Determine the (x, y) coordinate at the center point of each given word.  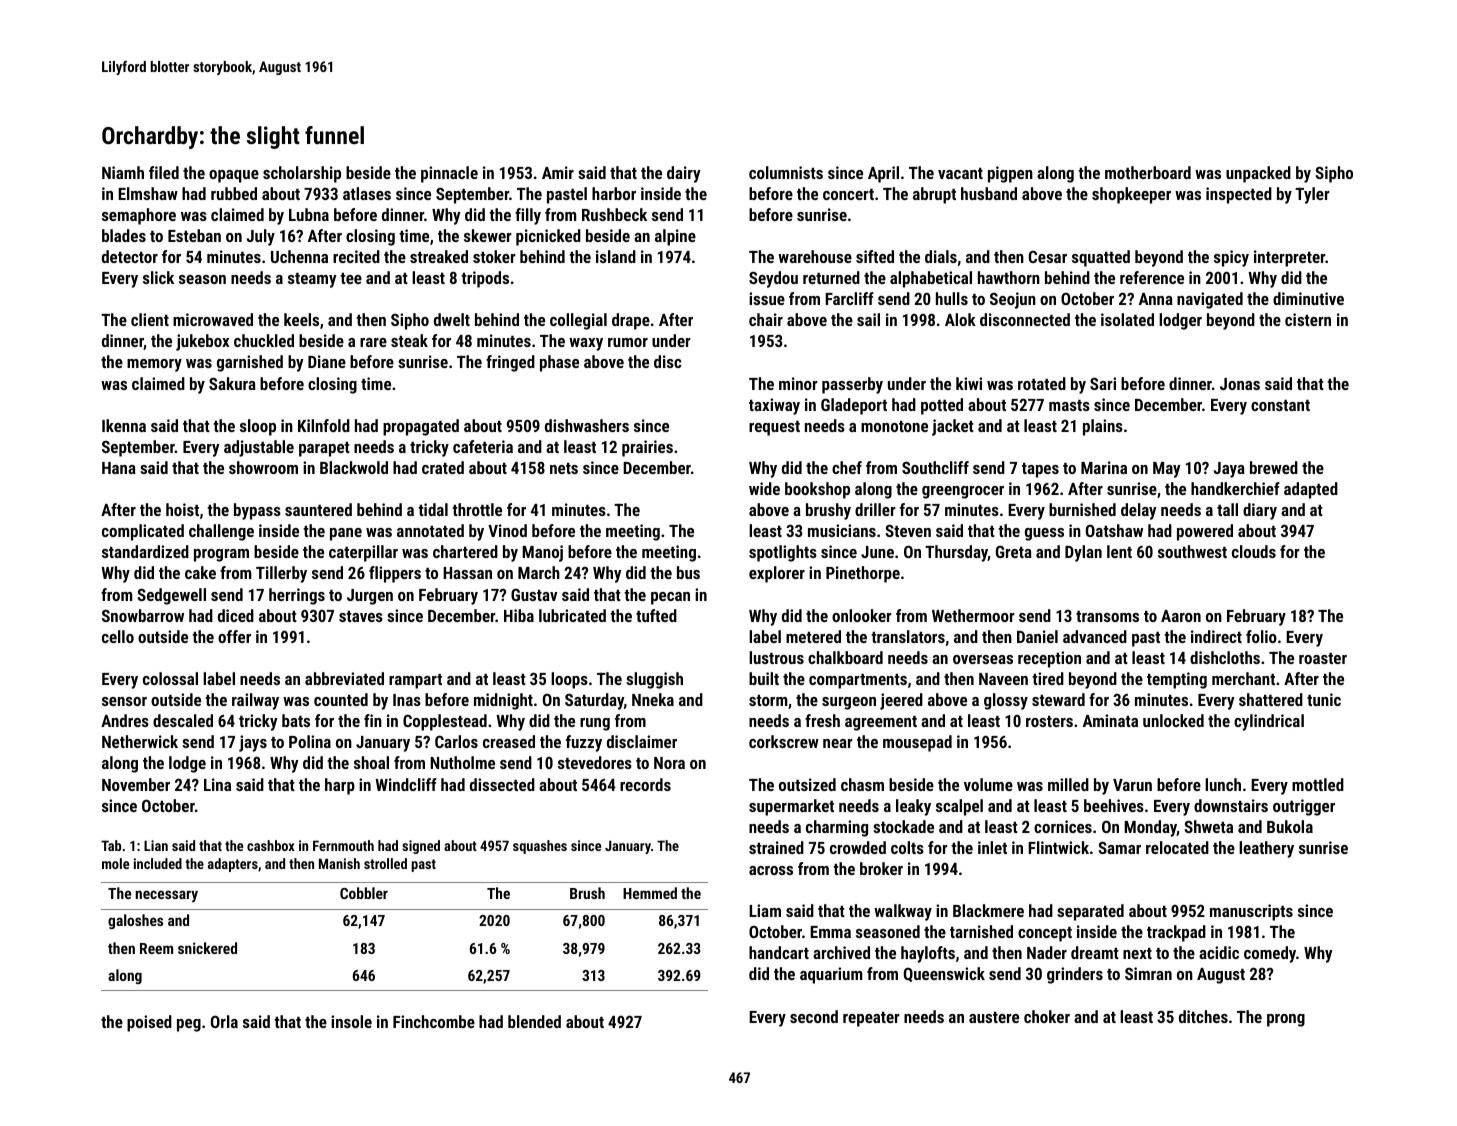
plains (1103, 427)
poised (149, 1023)
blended (534, 1021)
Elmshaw (148, 193)
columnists (786, 172)
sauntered (318, 509)
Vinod (507, 530)
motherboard (1148, 172)
